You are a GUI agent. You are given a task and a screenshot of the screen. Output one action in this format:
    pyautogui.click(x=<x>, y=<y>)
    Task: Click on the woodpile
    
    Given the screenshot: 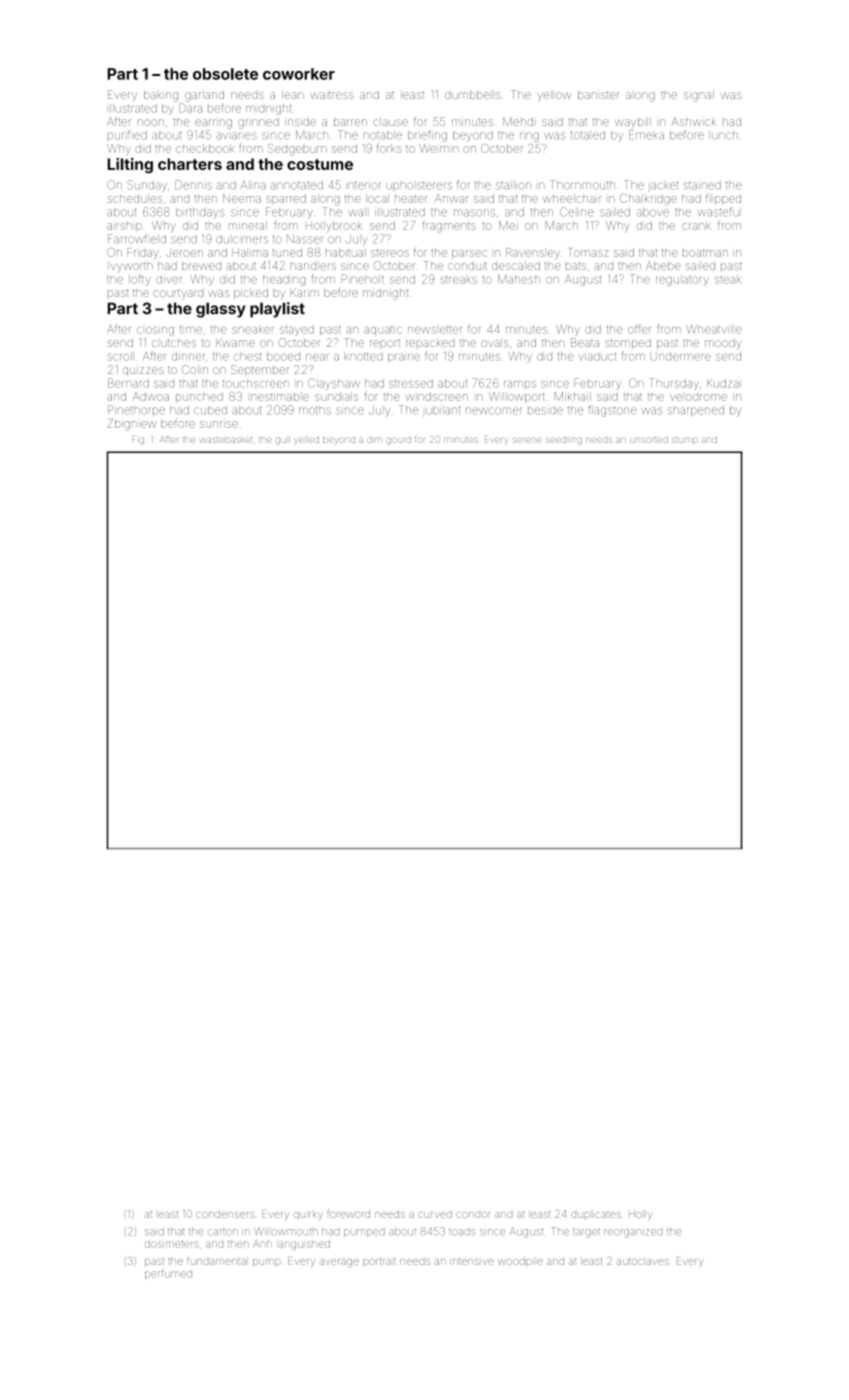 What is the action you would take?
    pyautogui.click(x=520, y=1262)
